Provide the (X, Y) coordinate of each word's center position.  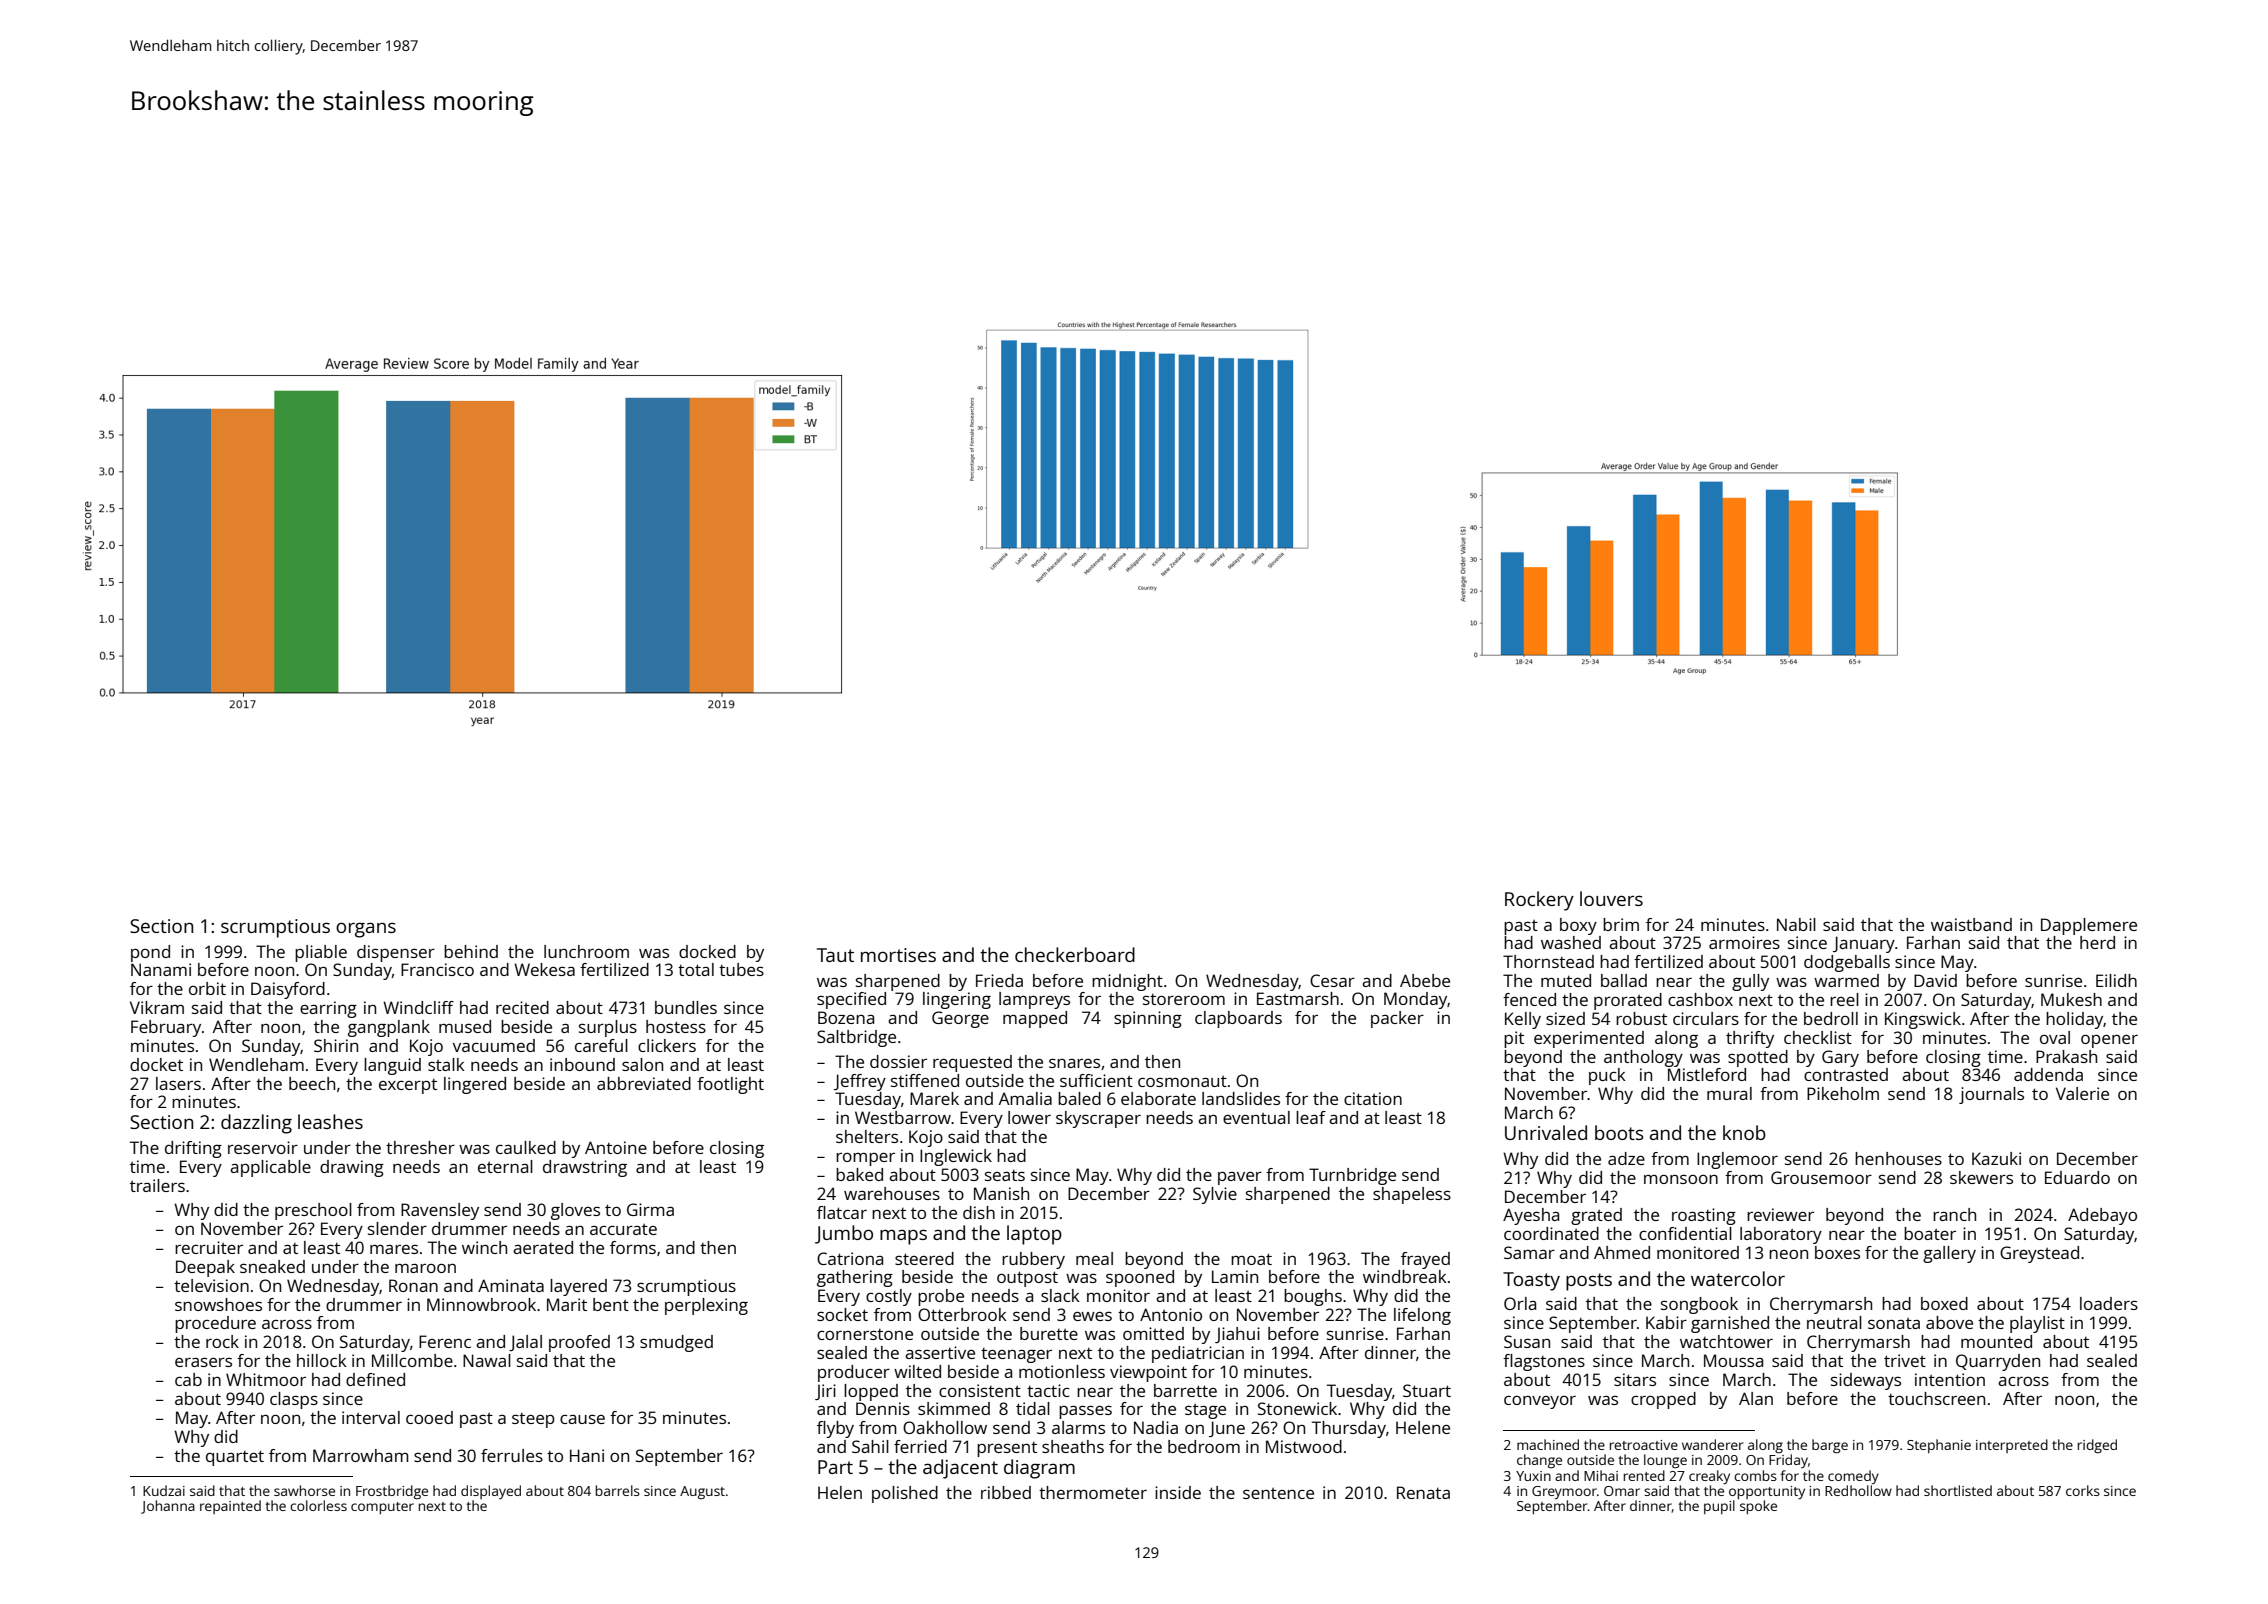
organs (366, 930)
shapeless (1412, 1195)
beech (312, 1083)
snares (1074, 1063)
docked (707, 951)
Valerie (2082, 1093)
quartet (235, 1458)
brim (1621, 924)
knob (1744, 1132)
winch (484, 1247)
